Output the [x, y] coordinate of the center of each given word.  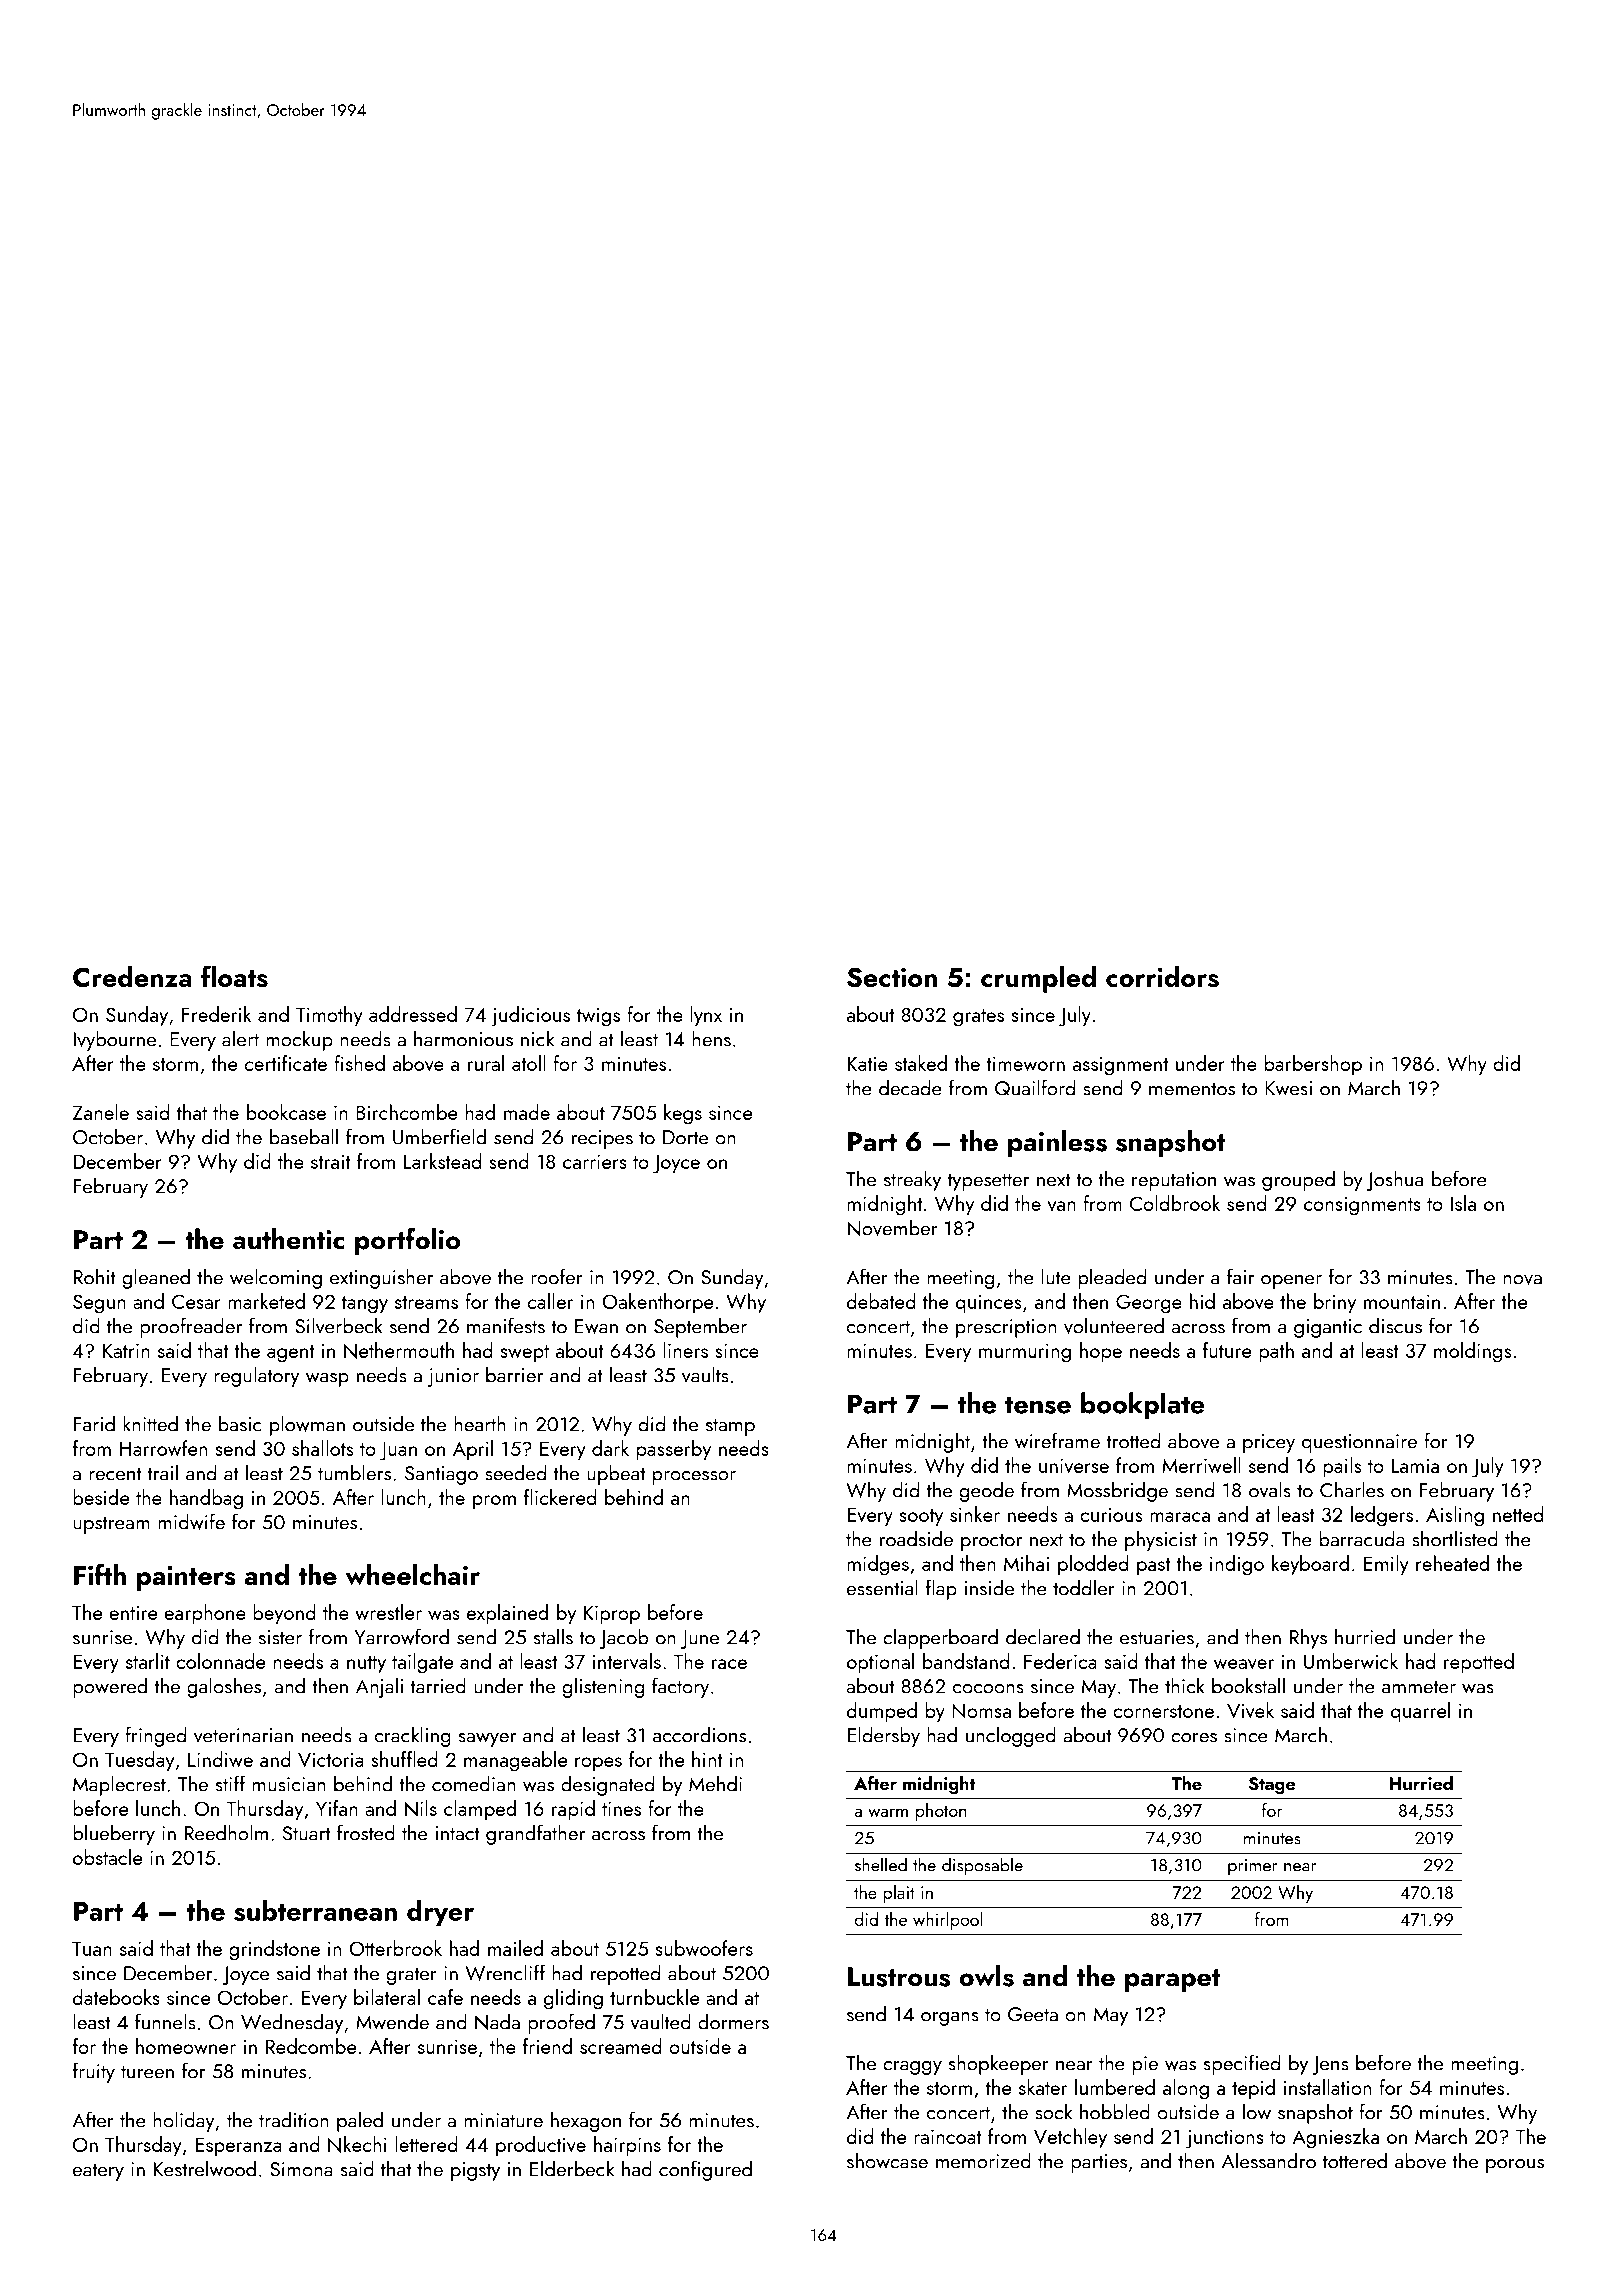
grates [978, 1018]
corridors [1162, 977]
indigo [1237, 1565]
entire [133, 1612]
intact [457, 1833]
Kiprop [612, 1615]
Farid [94, 1423]
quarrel [1420, 1712]
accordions [699, 1734]
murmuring [1025, 1353]
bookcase [286, 1112]
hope [1101, 1352]
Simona [301, 2169]
